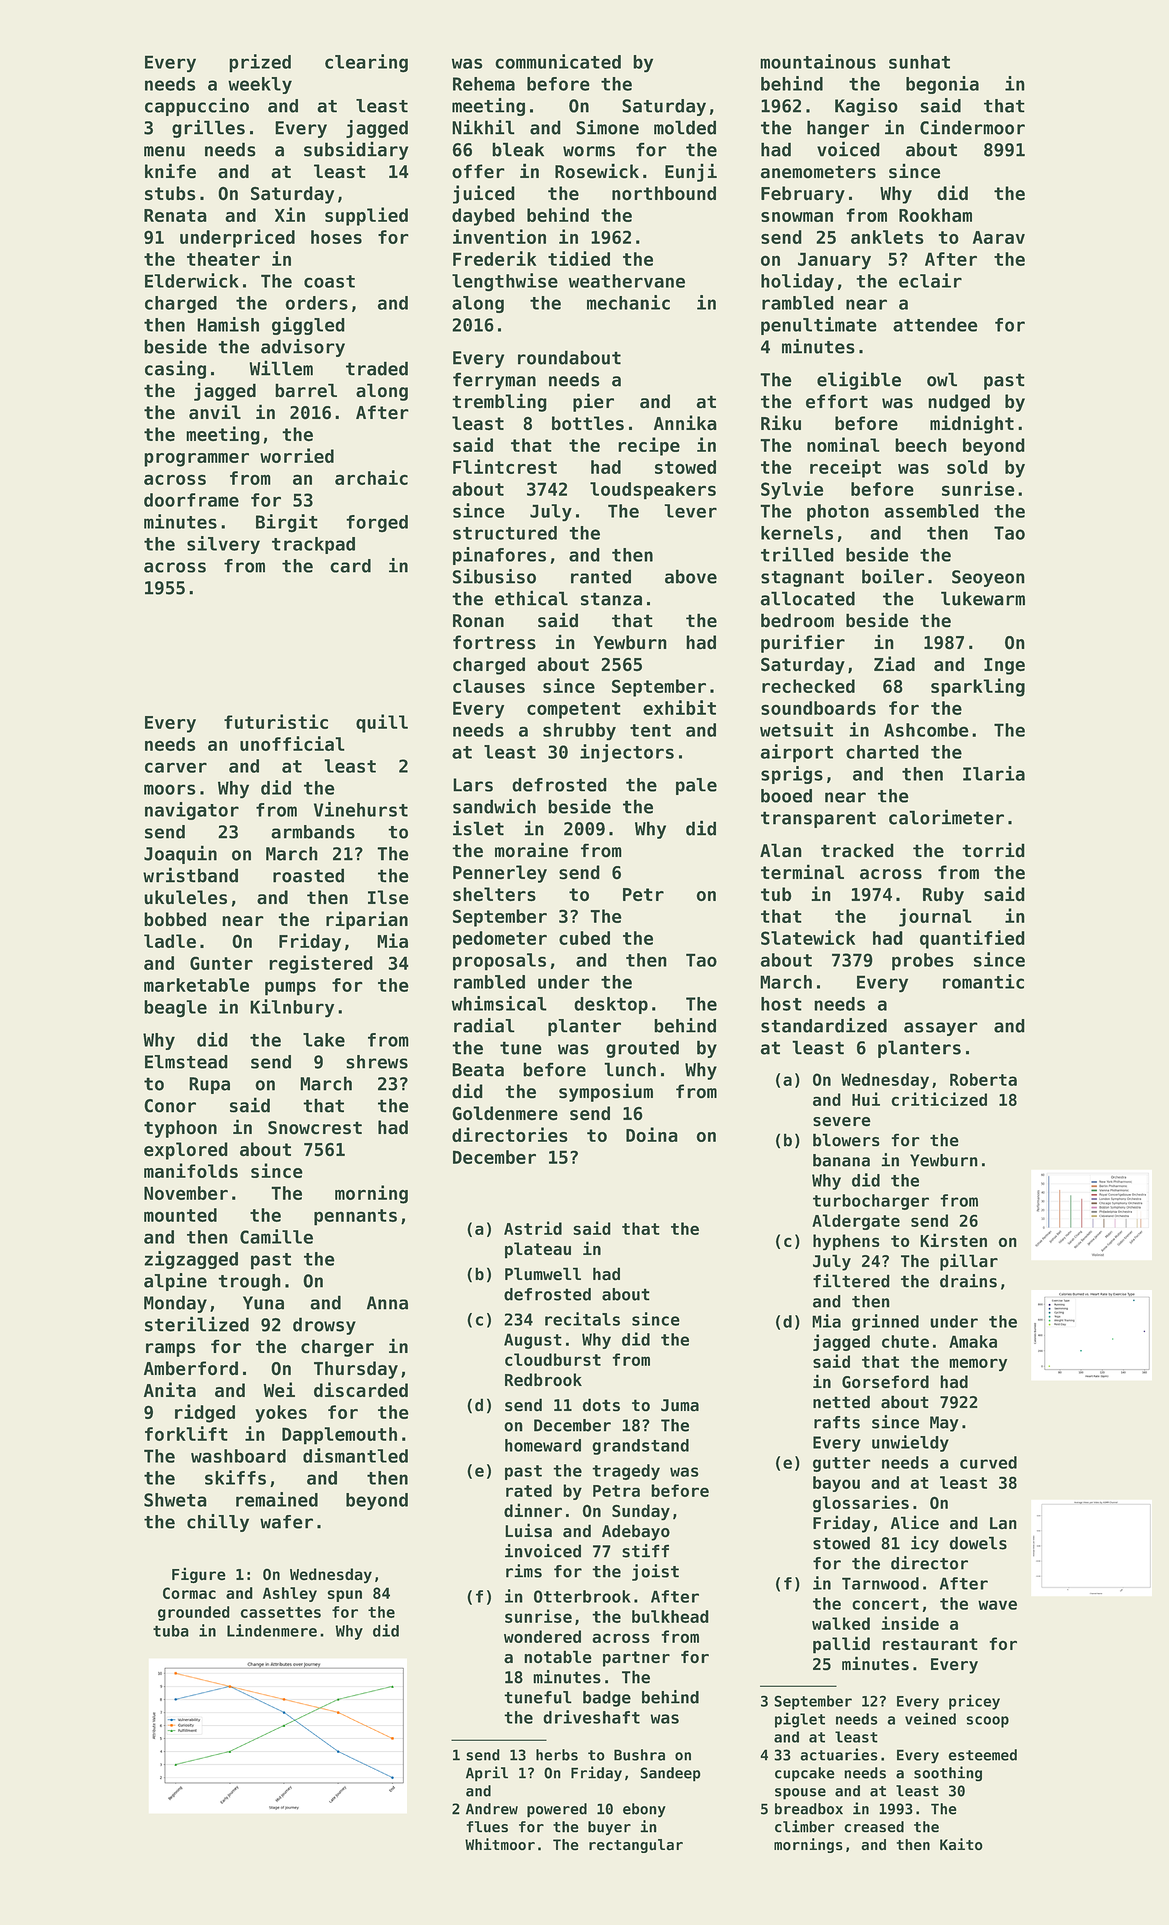 The image size is (1169, 1925). What do you see at coordinates (808, 598) in the image?
I see `allocated` at bounding box center [808, 598].
